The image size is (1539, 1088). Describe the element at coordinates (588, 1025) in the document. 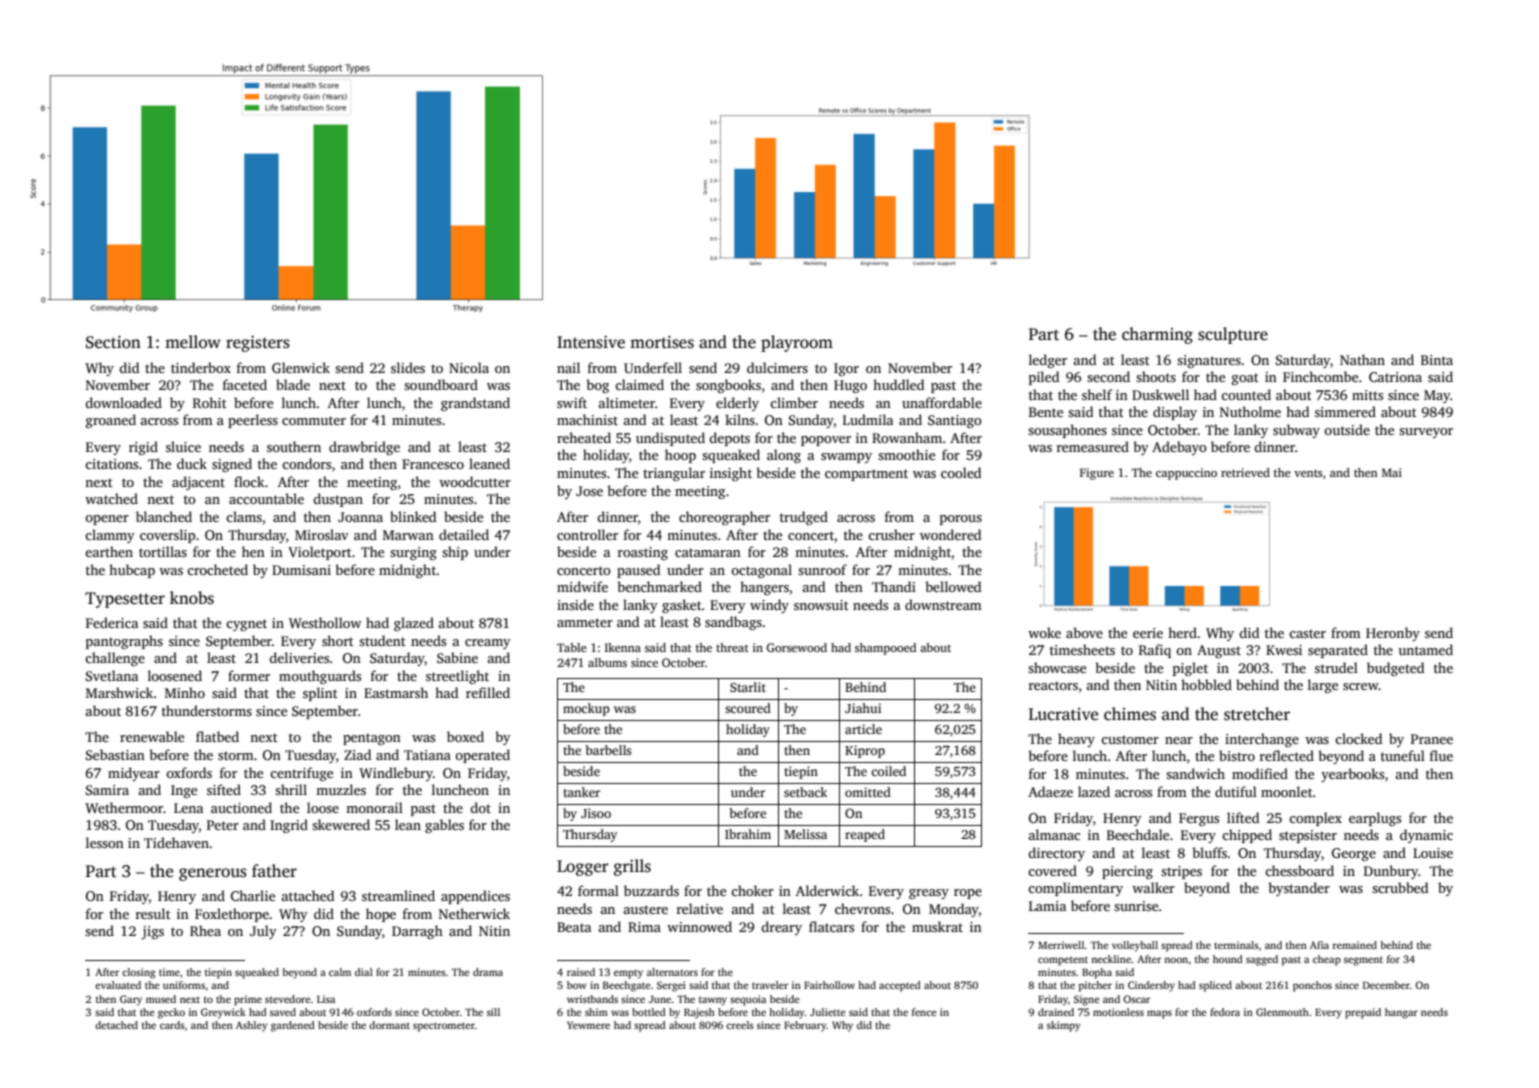

I see `Yewmere` at that location.
